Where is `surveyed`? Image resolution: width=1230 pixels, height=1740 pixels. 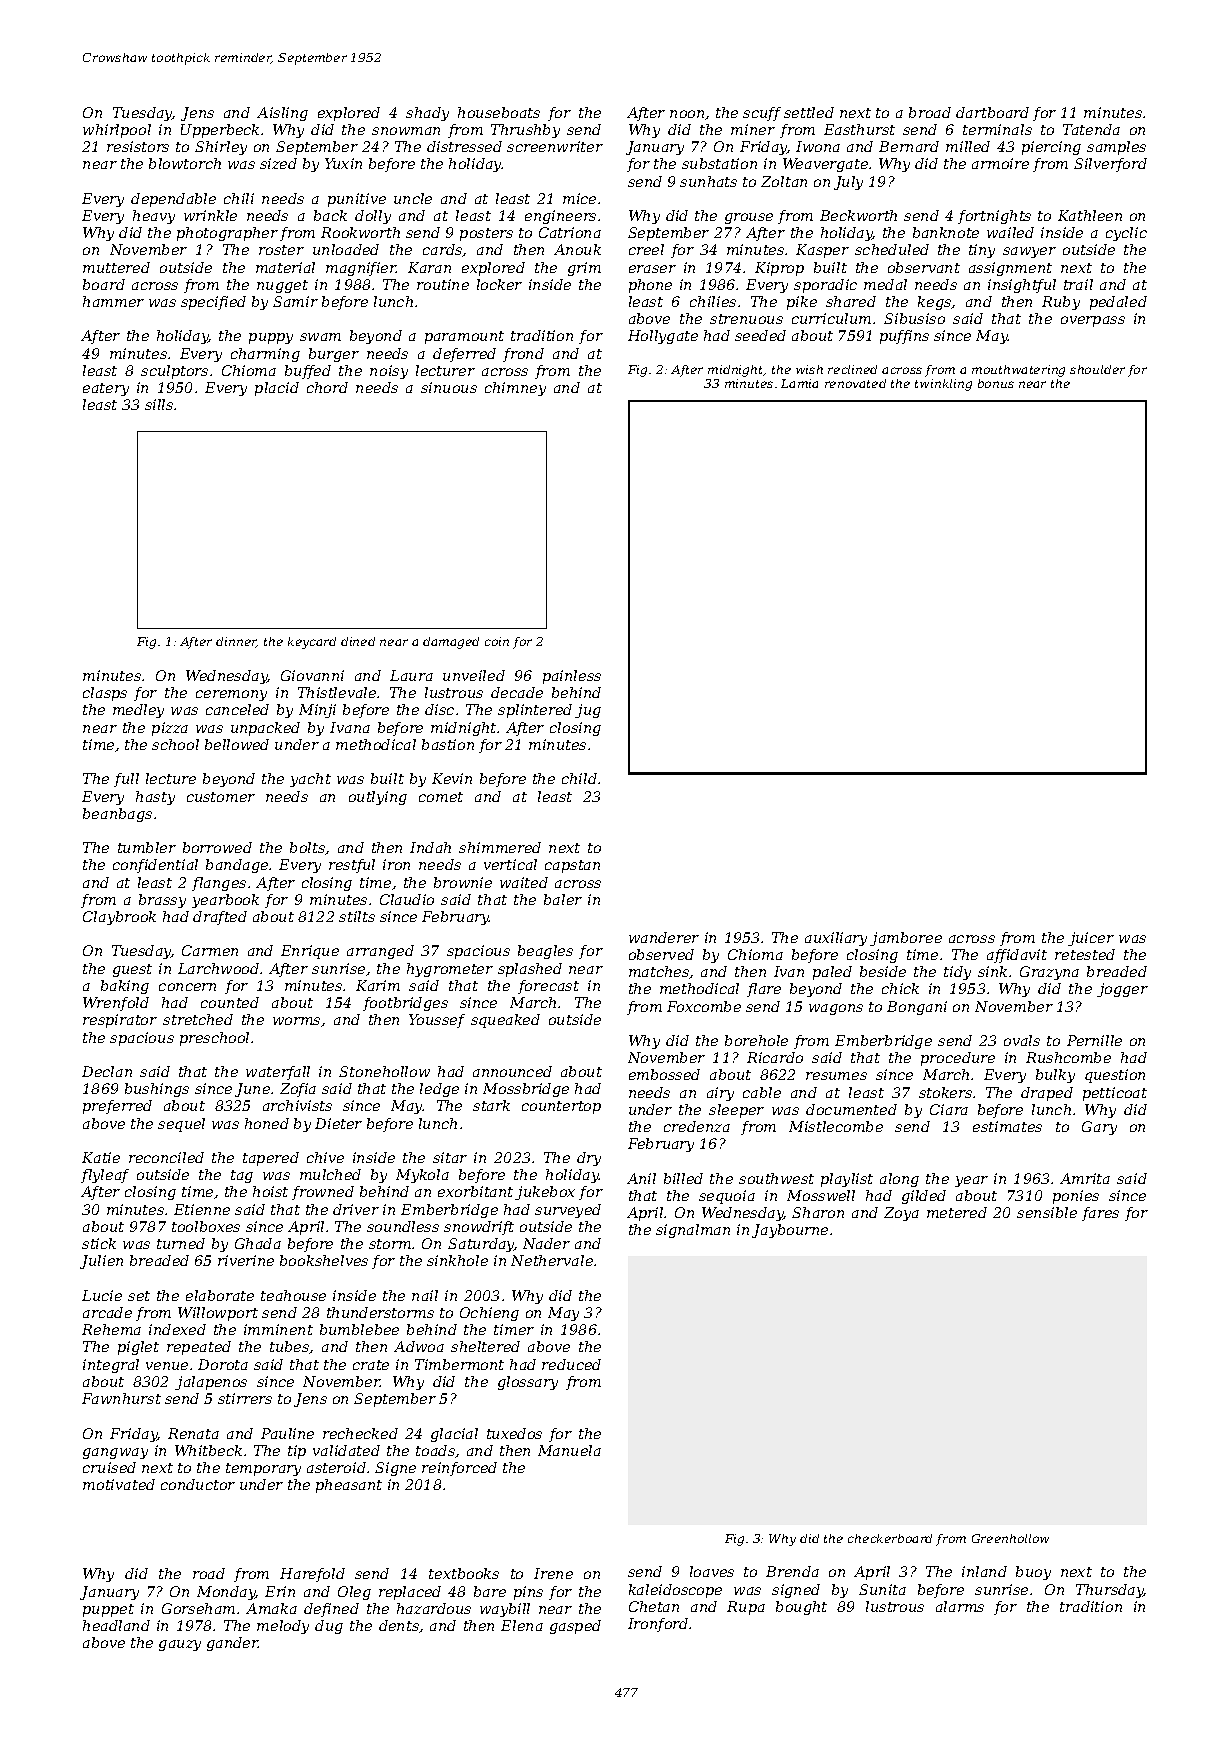
surveyed is located at coordinates (568, 1211).
